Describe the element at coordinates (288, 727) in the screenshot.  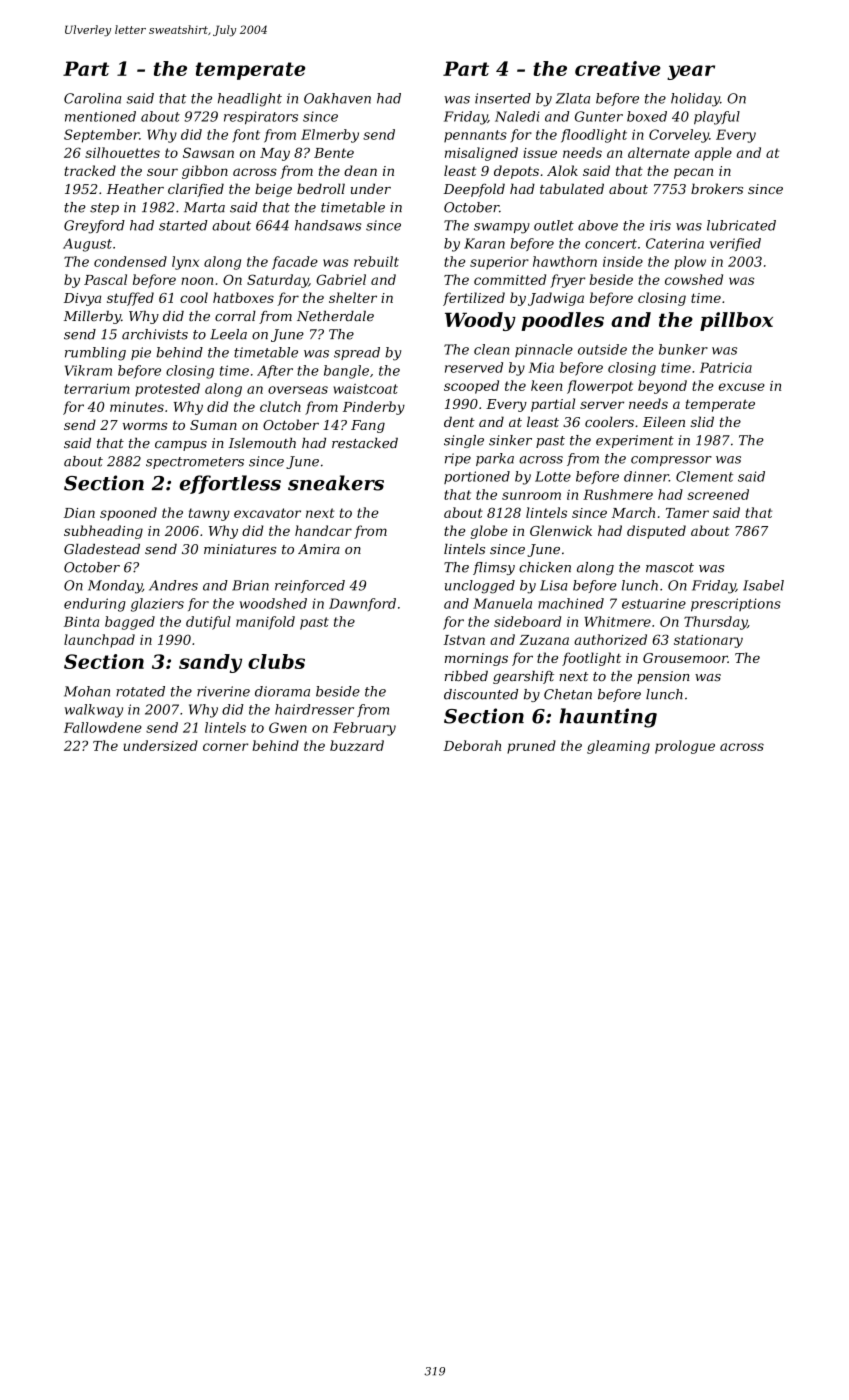
I see `Gwen` at that location.
